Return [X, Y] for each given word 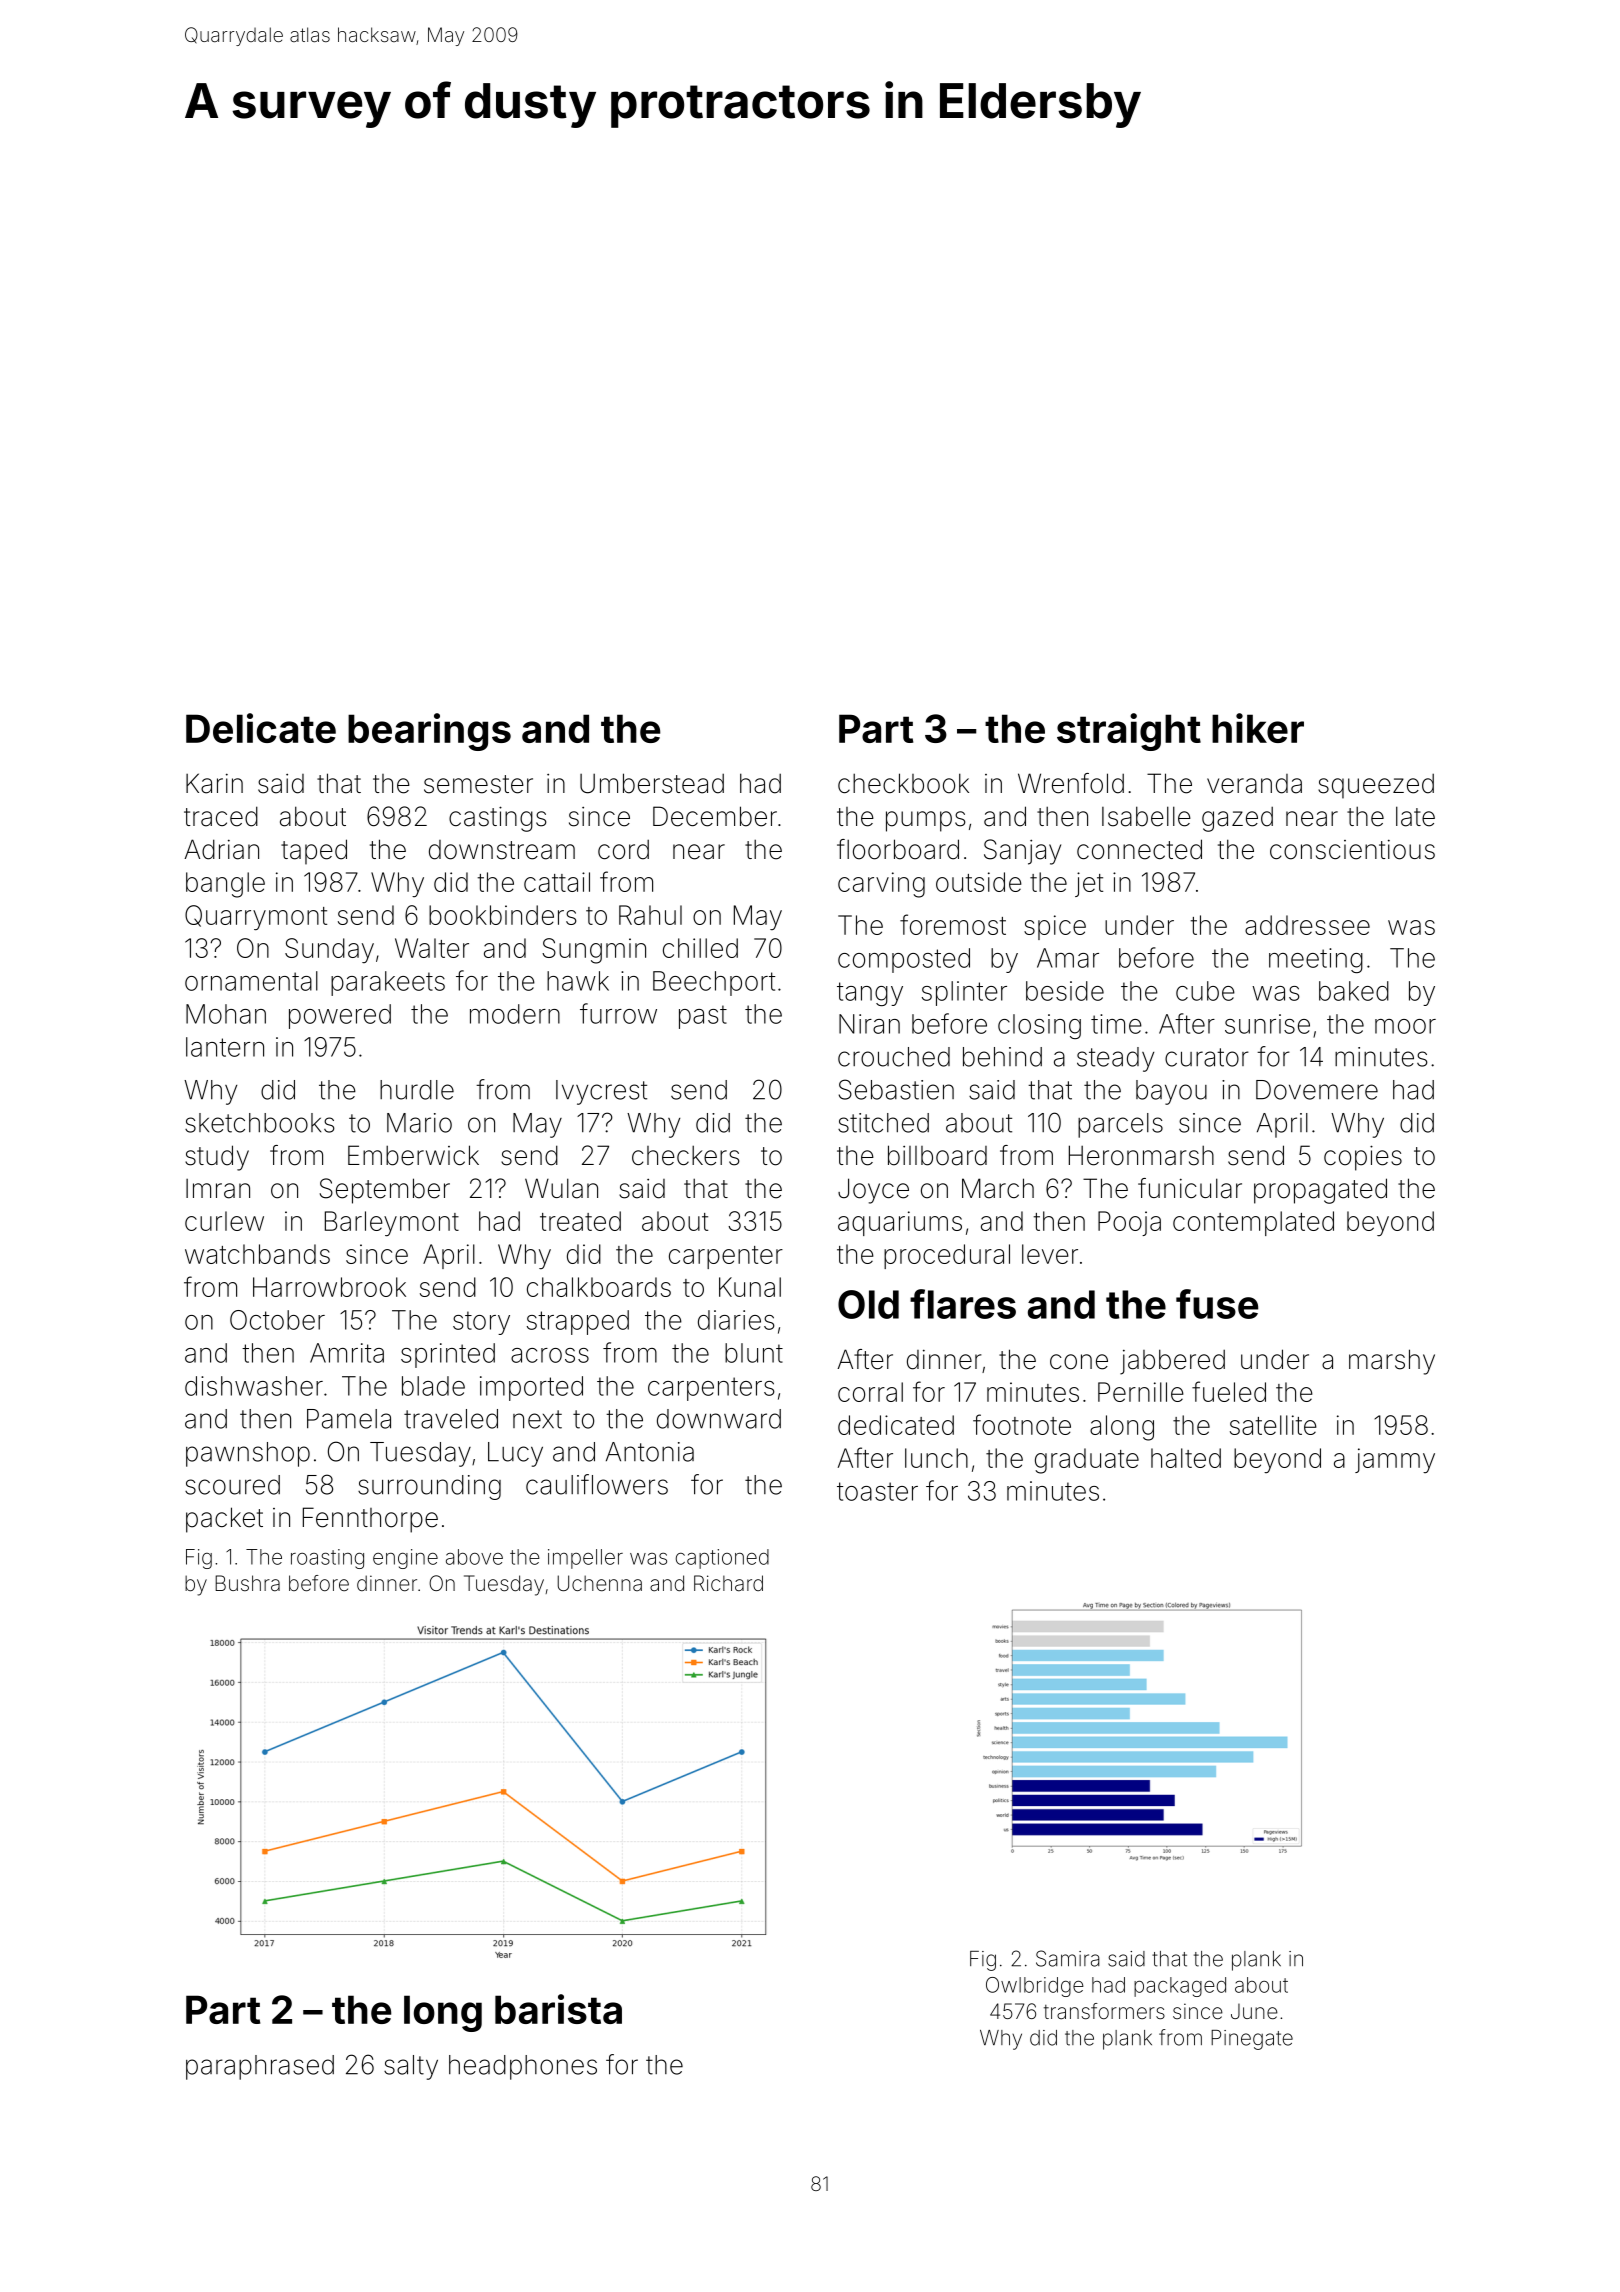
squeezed [1376, 786]
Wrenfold [1071, 783]
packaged [1180, 1987]
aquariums [900, 1223]
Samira [1068, 1958]
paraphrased [260, 2067]
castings [498, 819]
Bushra [247, 1583]
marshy [1392, 1362]
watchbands [257, 1254]
